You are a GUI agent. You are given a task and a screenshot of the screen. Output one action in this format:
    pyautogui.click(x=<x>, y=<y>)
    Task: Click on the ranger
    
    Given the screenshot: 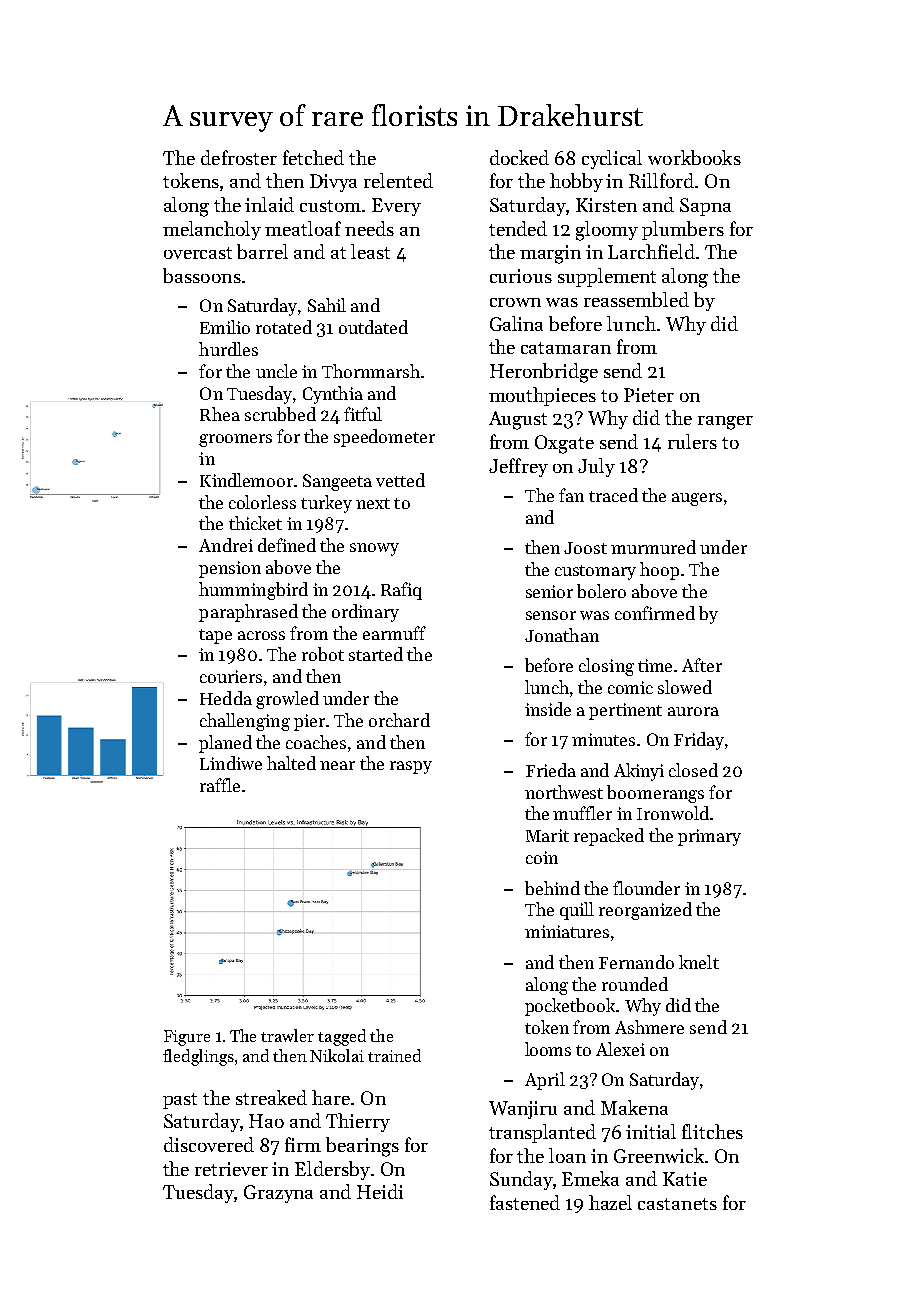 What is the action you would take?
    pyautogui.click(x=725, y=423)
